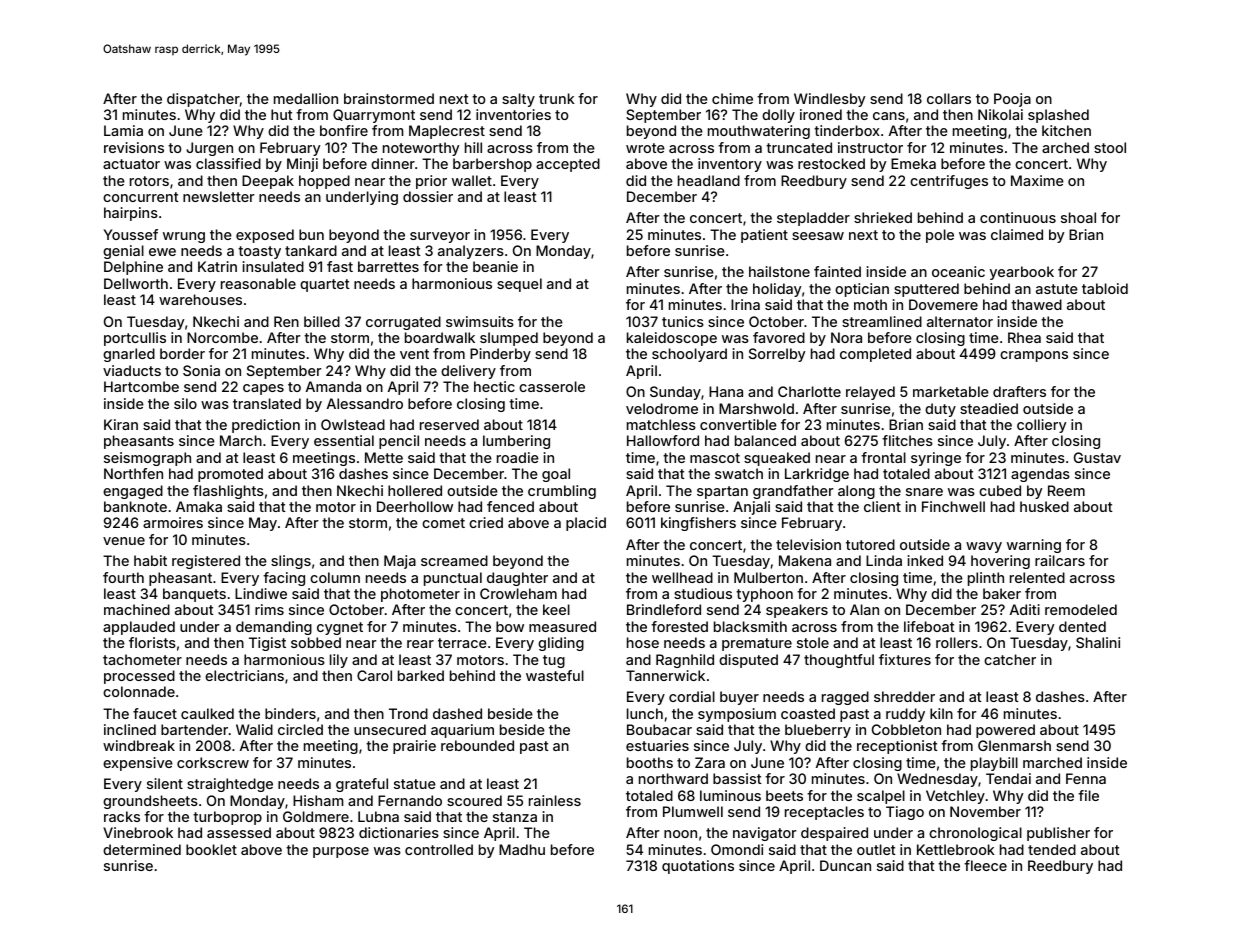 The height and width of the document is (952, 1233). Describe the element at coordinates (510, 506) in the document. I see `fenced` at that location.
